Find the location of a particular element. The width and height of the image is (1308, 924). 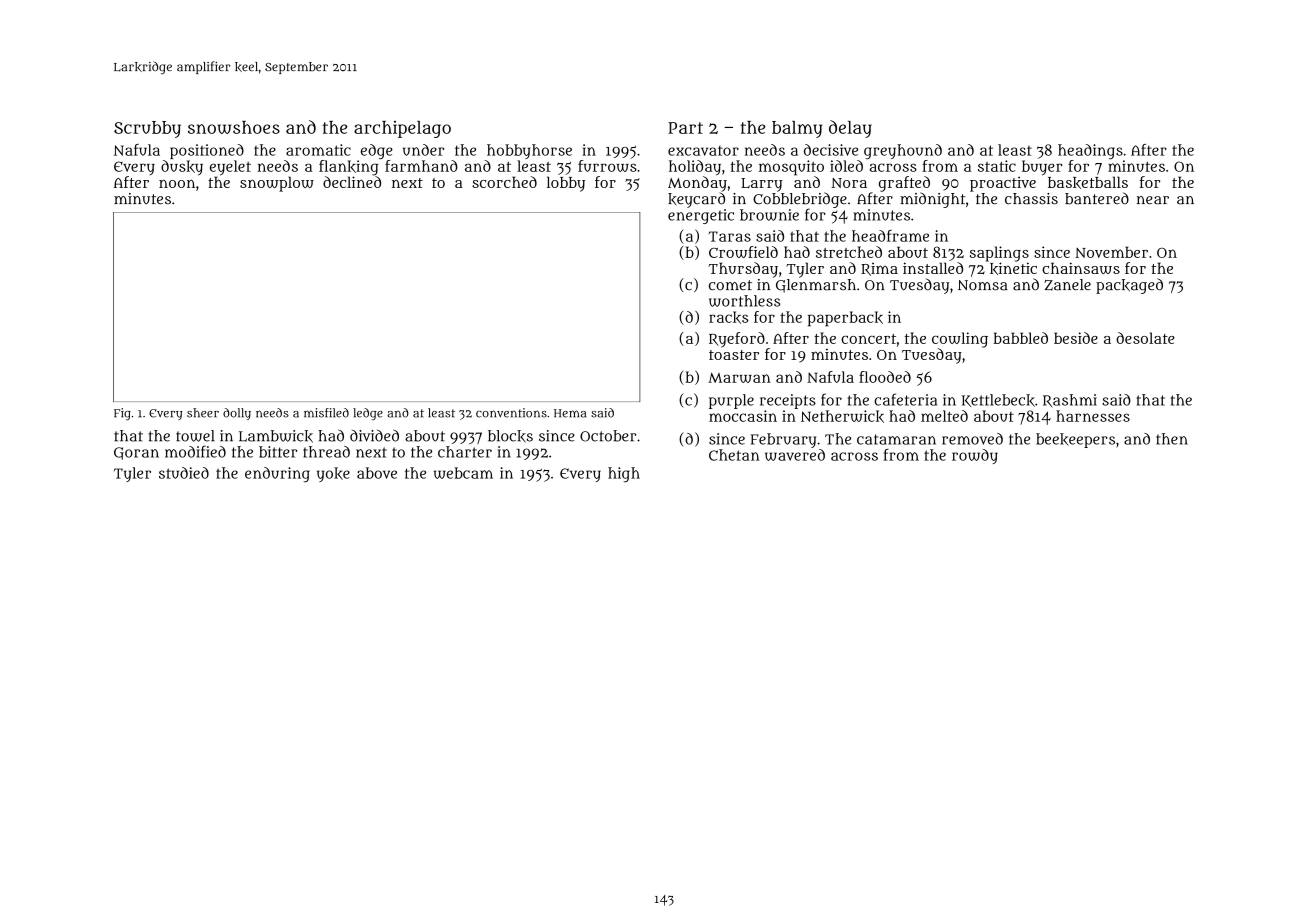

noon is located at coordinates (177, 183).
